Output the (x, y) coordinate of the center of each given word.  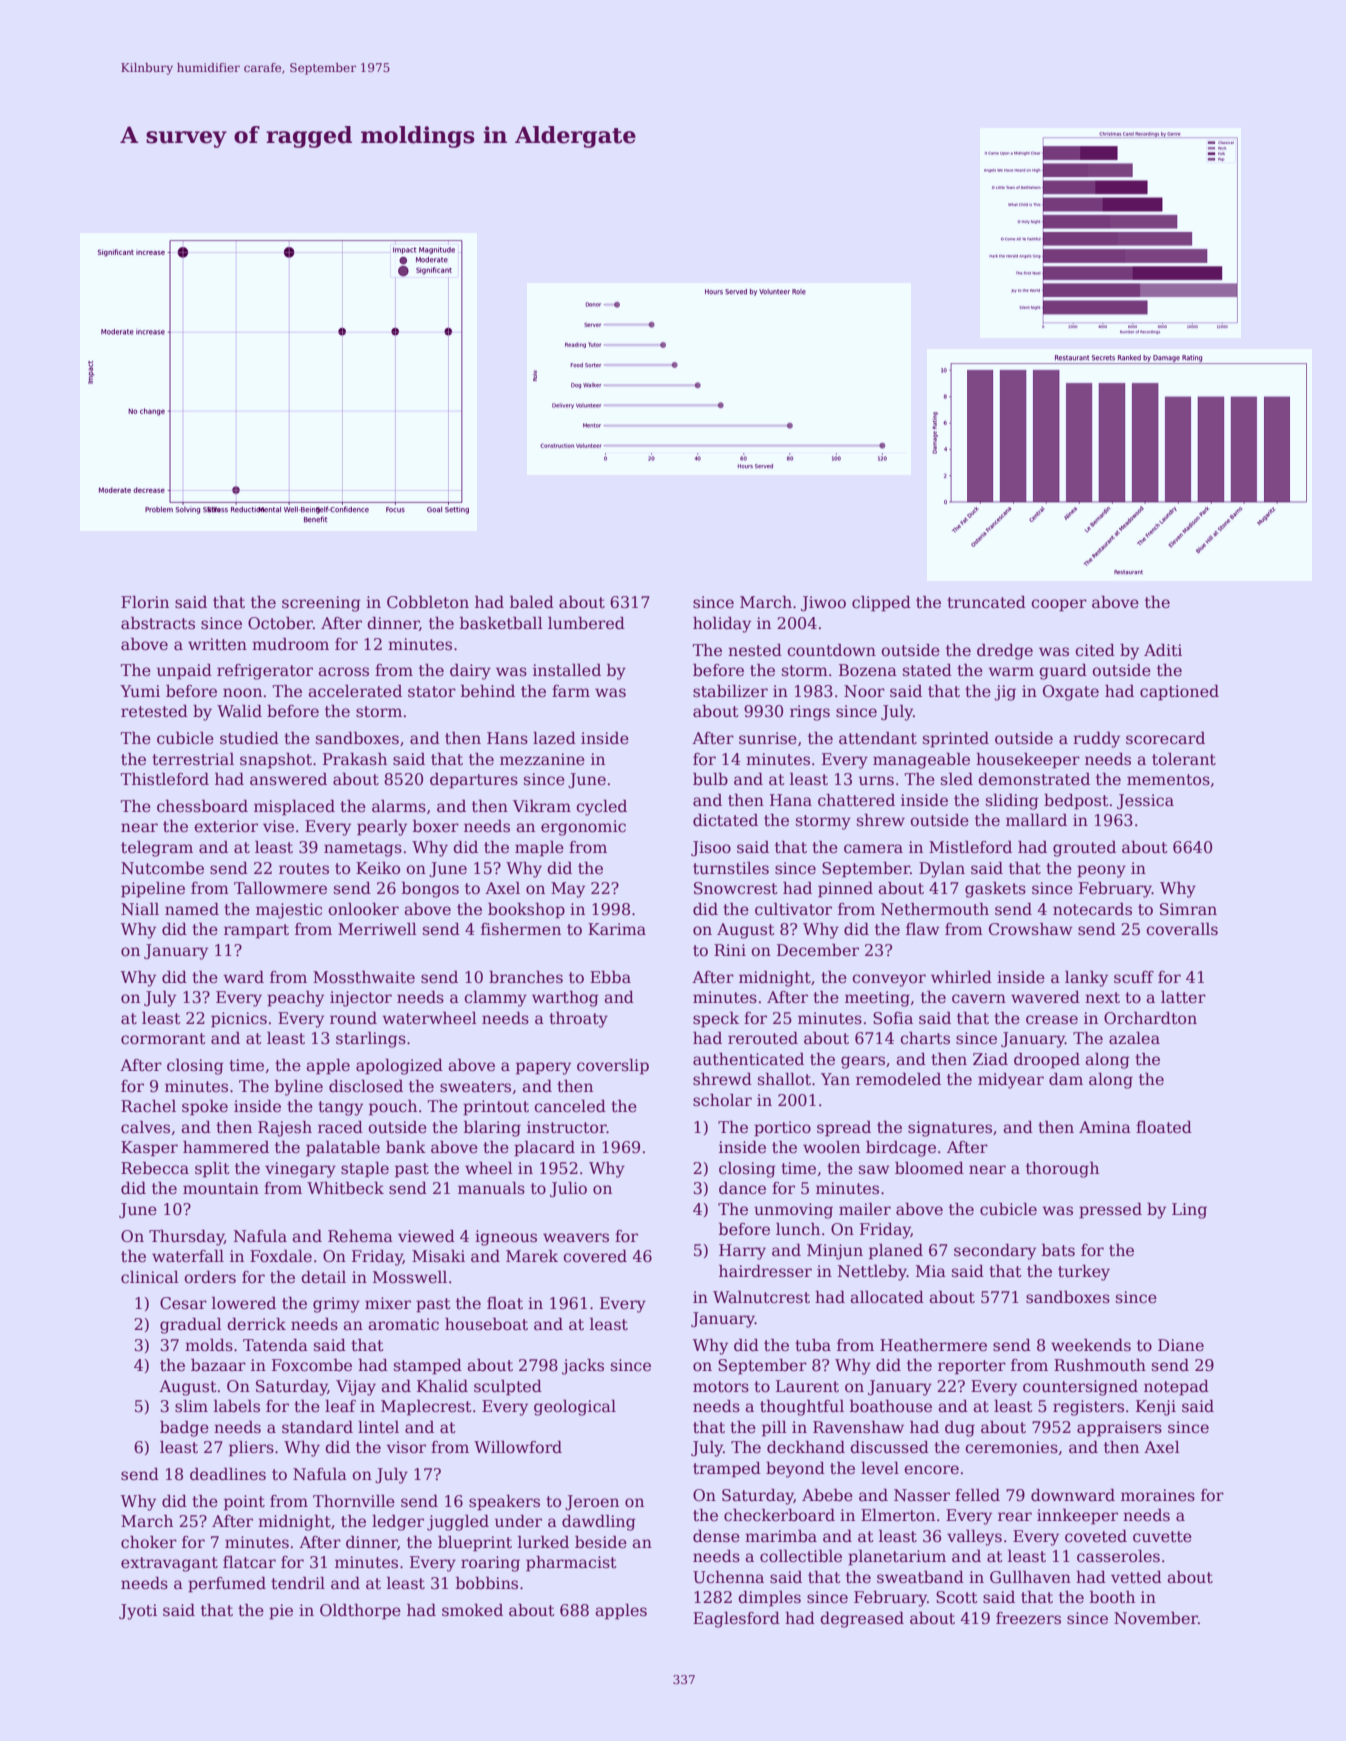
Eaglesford (736, 1620)
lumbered (586, 623)
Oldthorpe (360, 1612)
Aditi (1163, 650)
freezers (1028, 1618)
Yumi (140, 691)
